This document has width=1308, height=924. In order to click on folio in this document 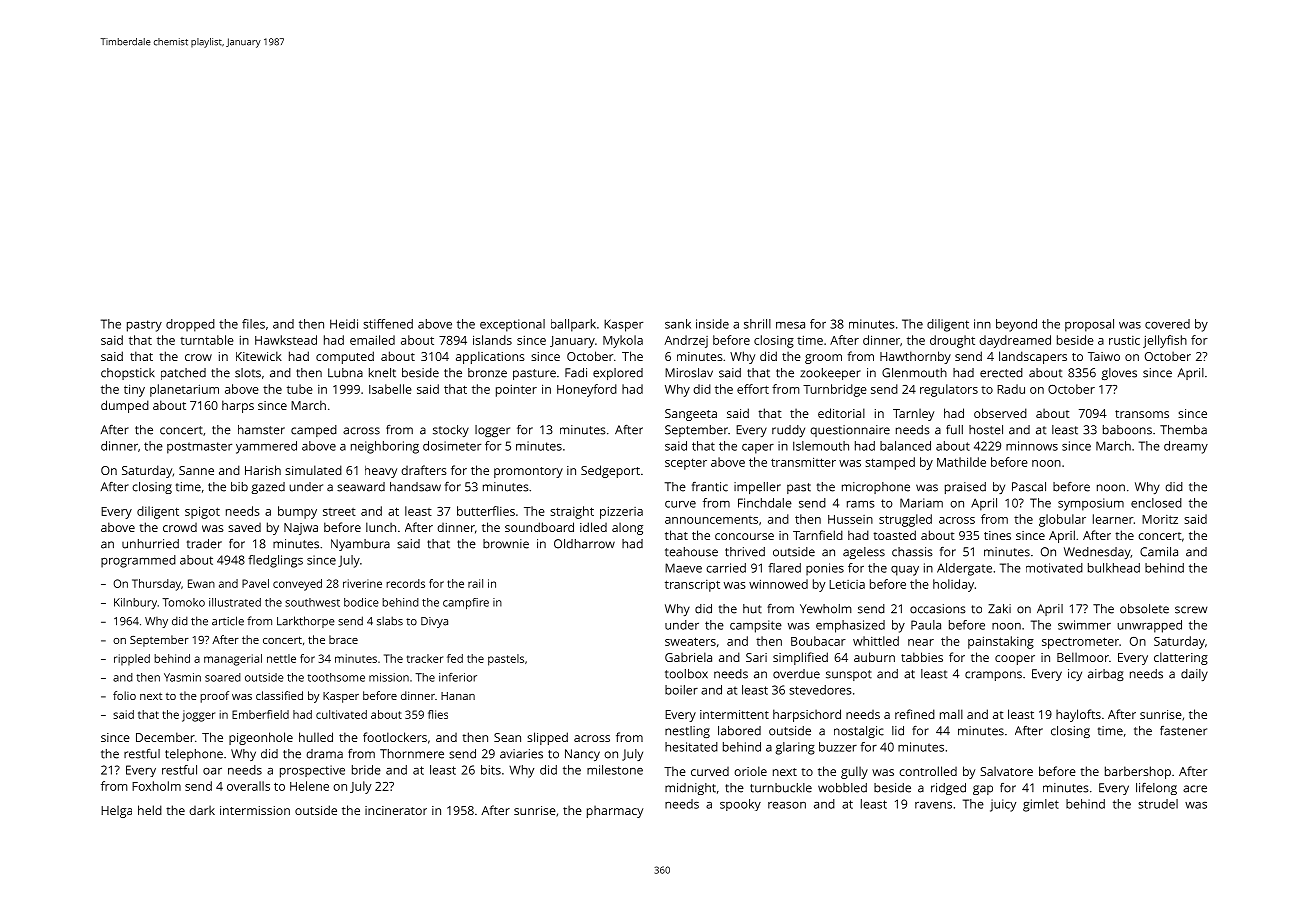, I will do `click(124, 695)`.
